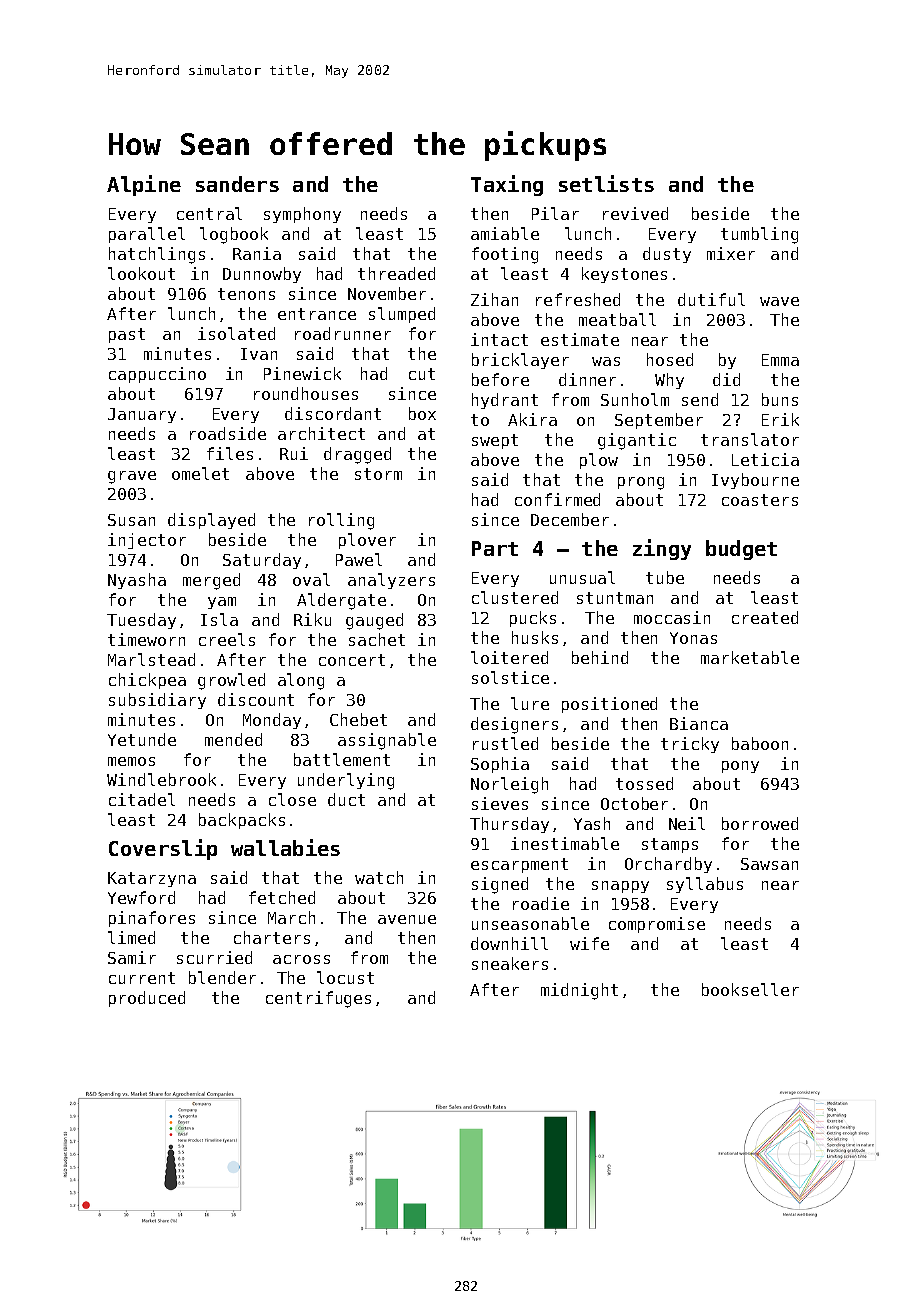 The image size is (908, 1316). Describe the element at coordinates (141, 273) in the document. I see `lookout` at that location.
